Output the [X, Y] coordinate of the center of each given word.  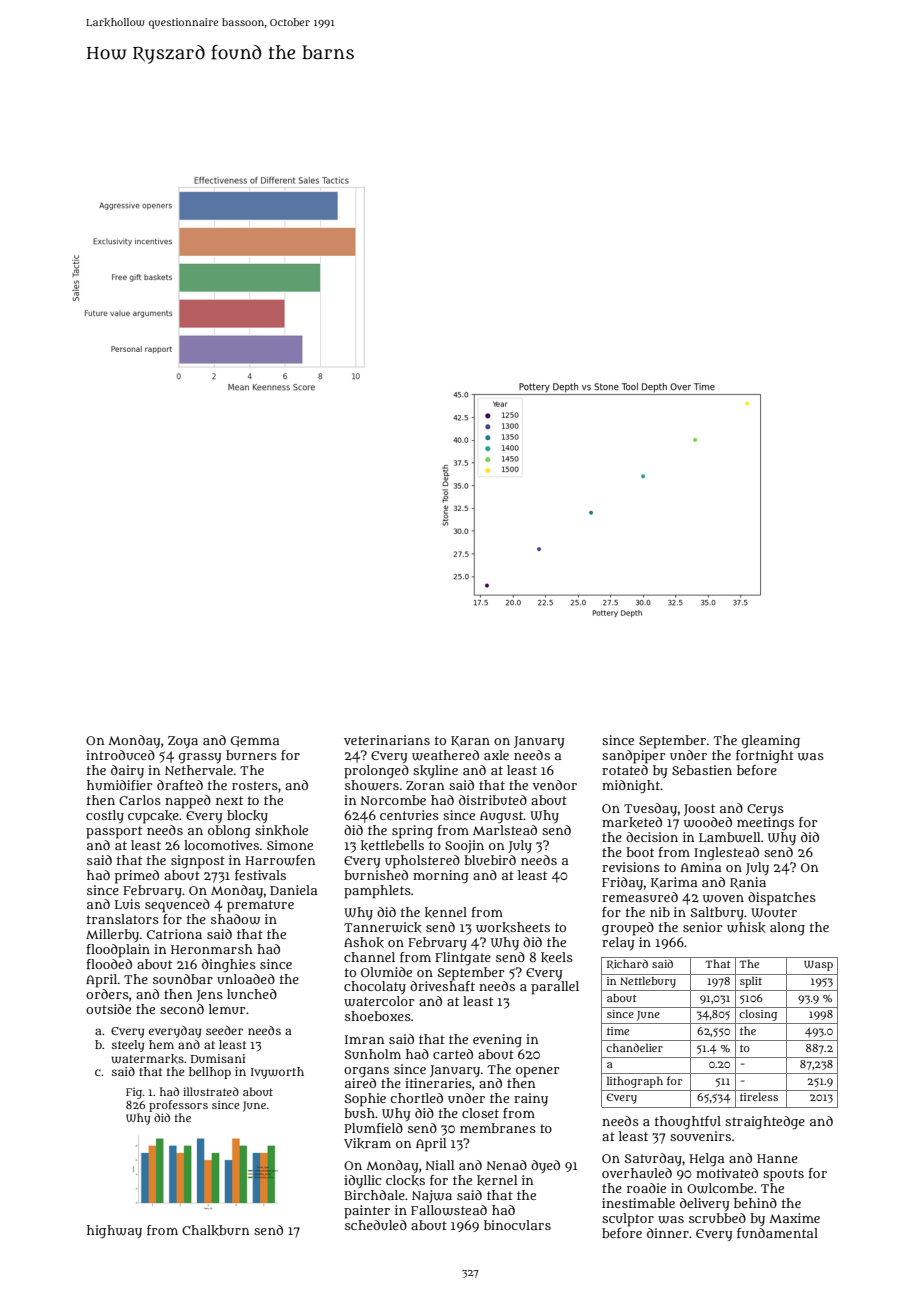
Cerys [765, 810]
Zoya [183, 742]
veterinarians [387, 740]
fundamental [777, 1233]
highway [114, 1231]
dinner [668, 1233]
